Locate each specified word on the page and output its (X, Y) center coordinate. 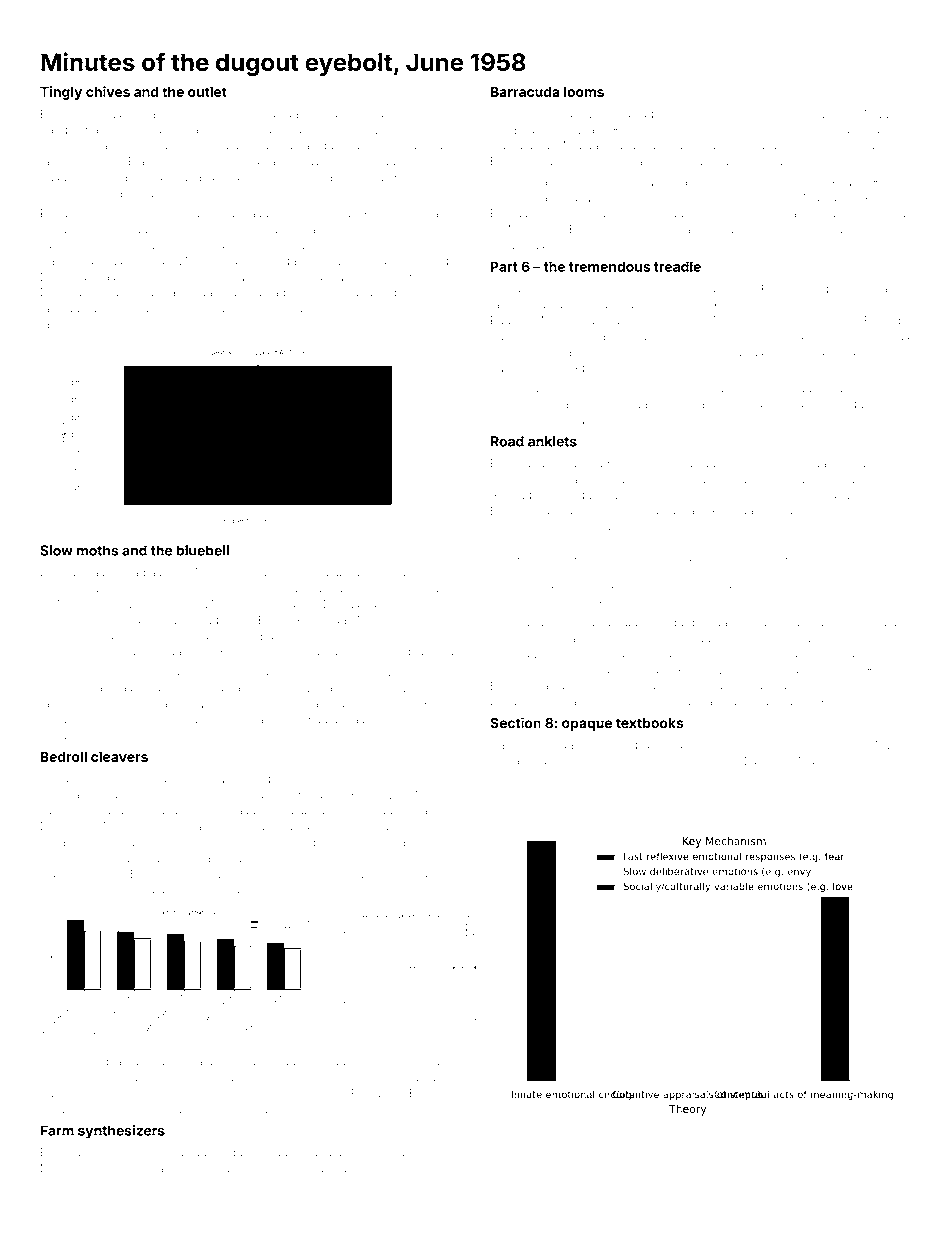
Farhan (428, 1093)
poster (211, 720)
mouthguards (526, 247)
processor (517, 671)
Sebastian (851, 388)
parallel (193, 1169)
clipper (78, 162)
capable (436, 1168)
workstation (827, 780)
